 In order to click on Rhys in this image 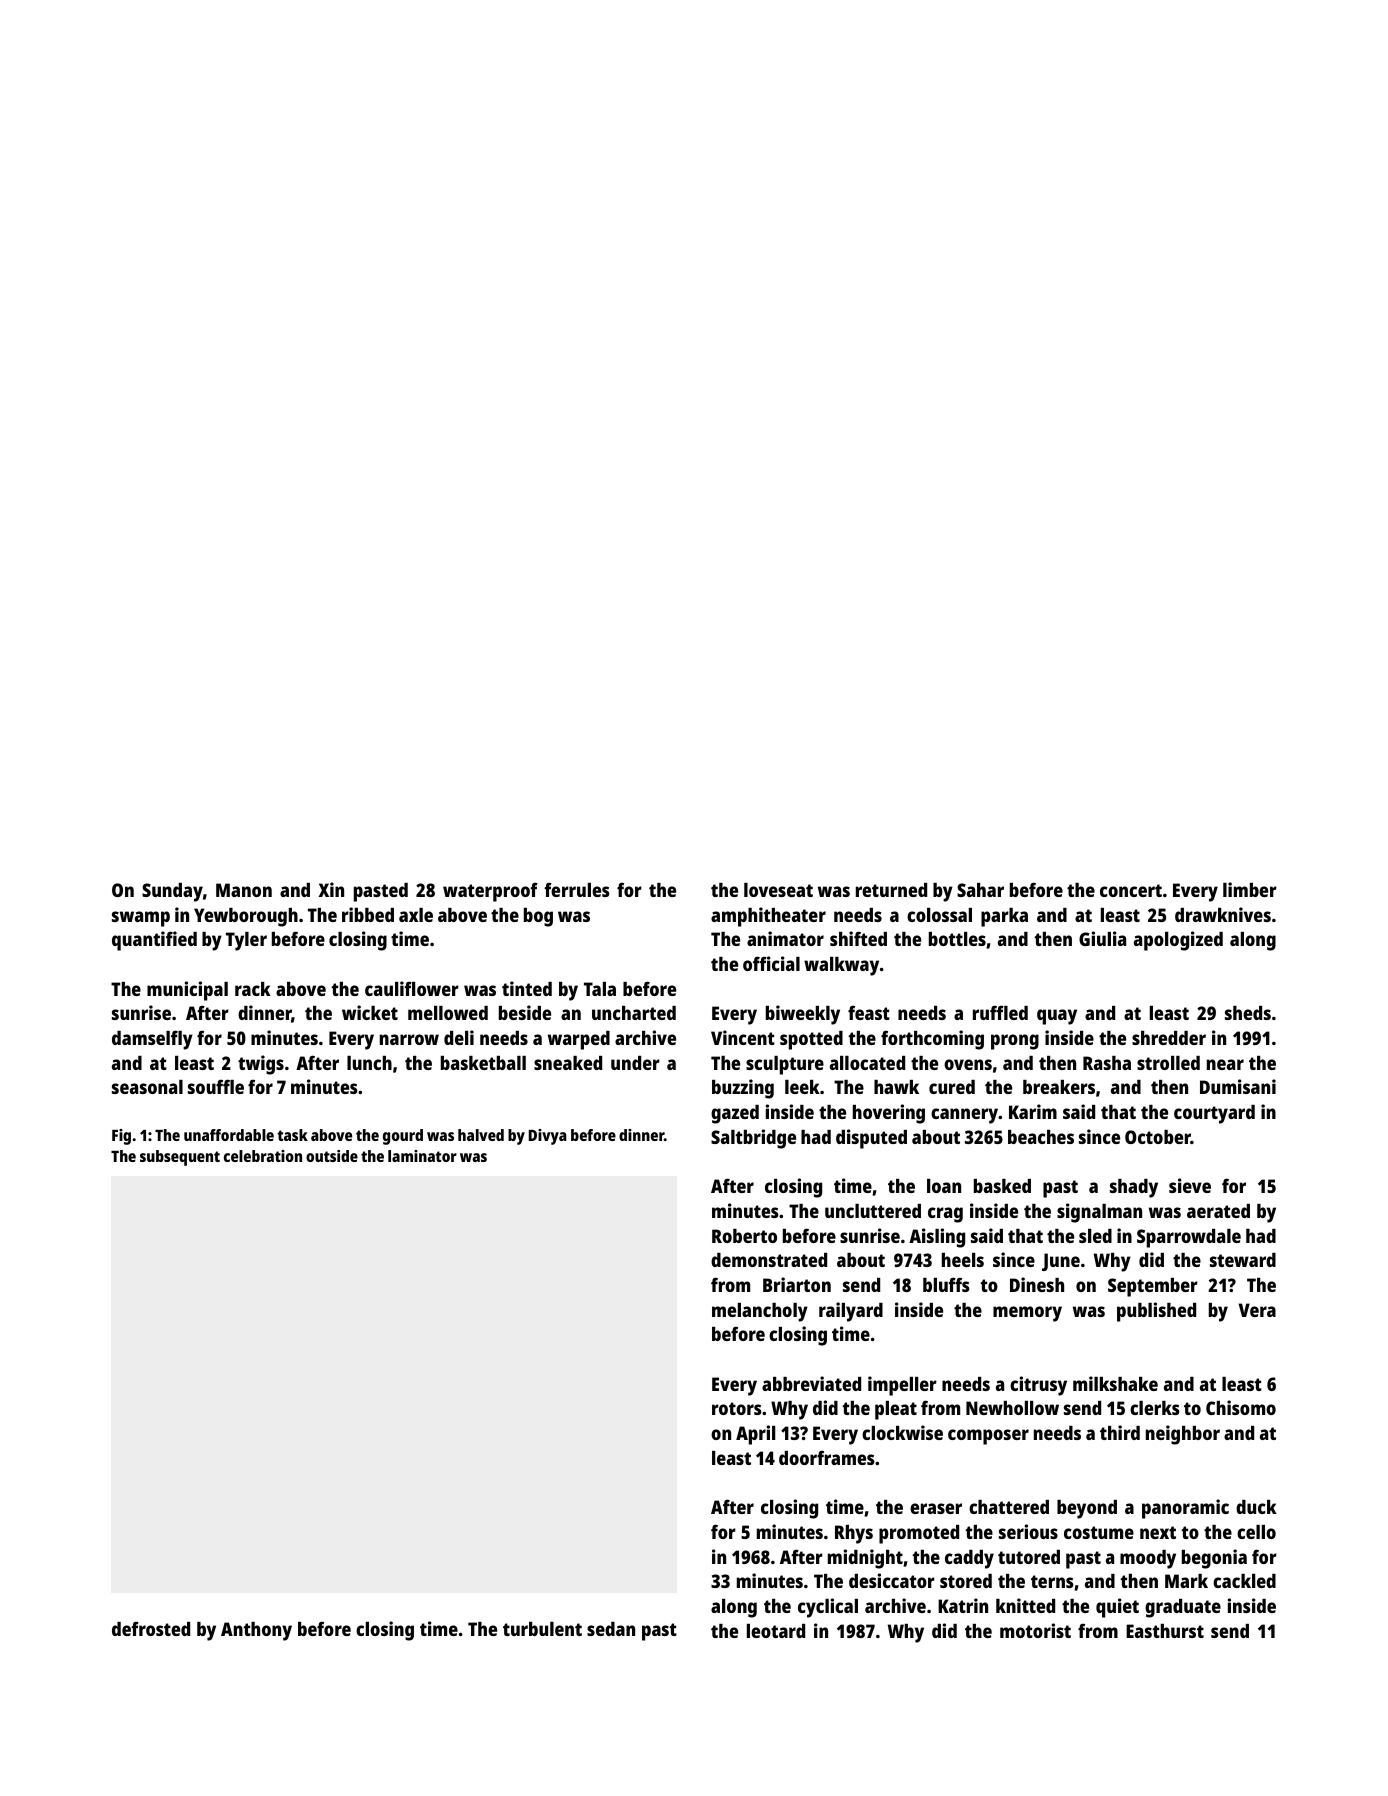, I will do `click(854, 1534)`.
